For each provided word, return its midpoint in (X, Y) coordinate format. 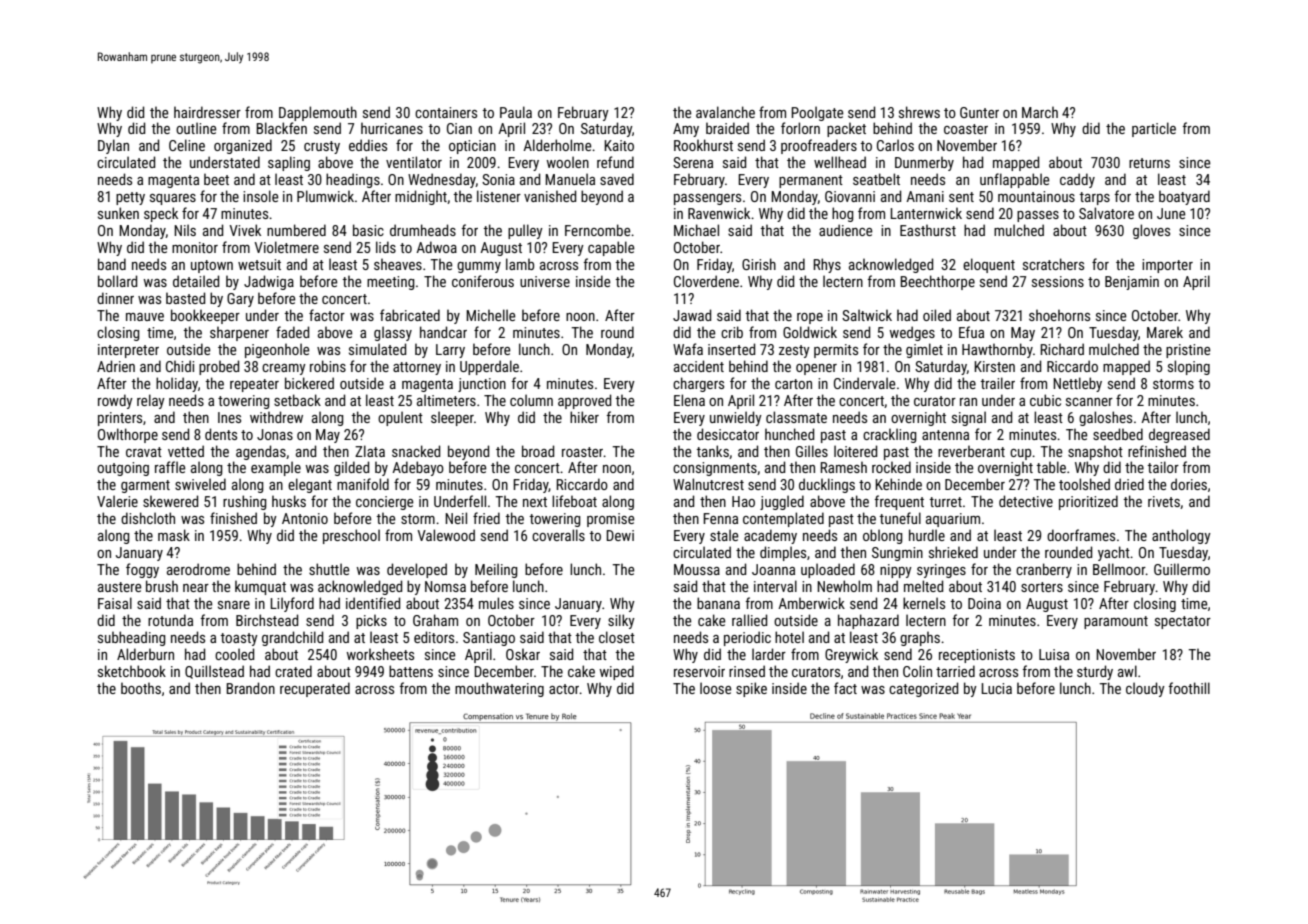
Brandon (250, 688)
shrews (919, 112)
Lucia (996, 688)
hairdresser (207, 112)
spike (751, 689)
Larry (450, 351)
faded (292, 332)
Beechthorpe (937, 282)
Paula (516, 112)
